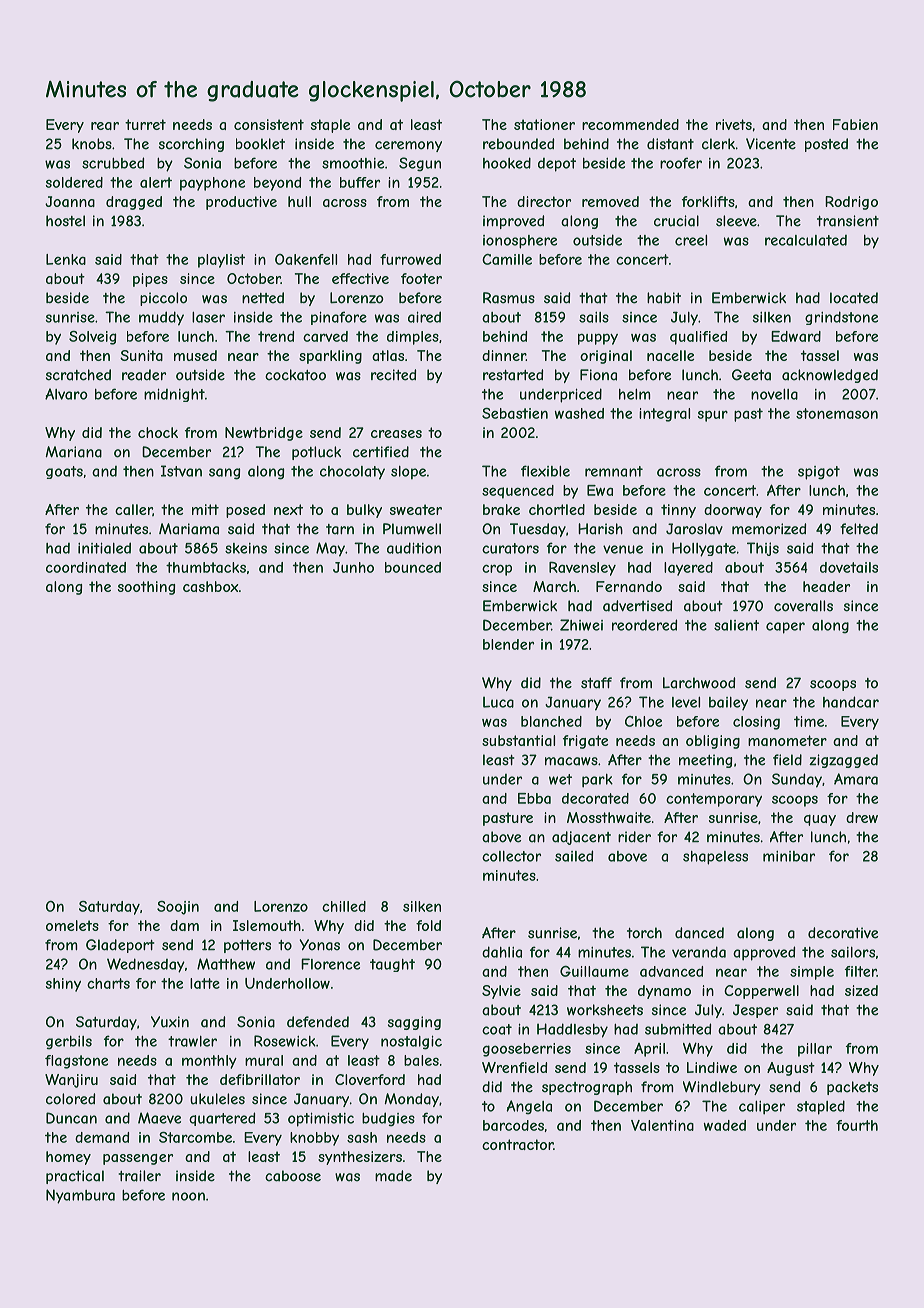  Describe the element at coordinates (370, 1079) in the screenshot. I see `Cloverford` at that location.
